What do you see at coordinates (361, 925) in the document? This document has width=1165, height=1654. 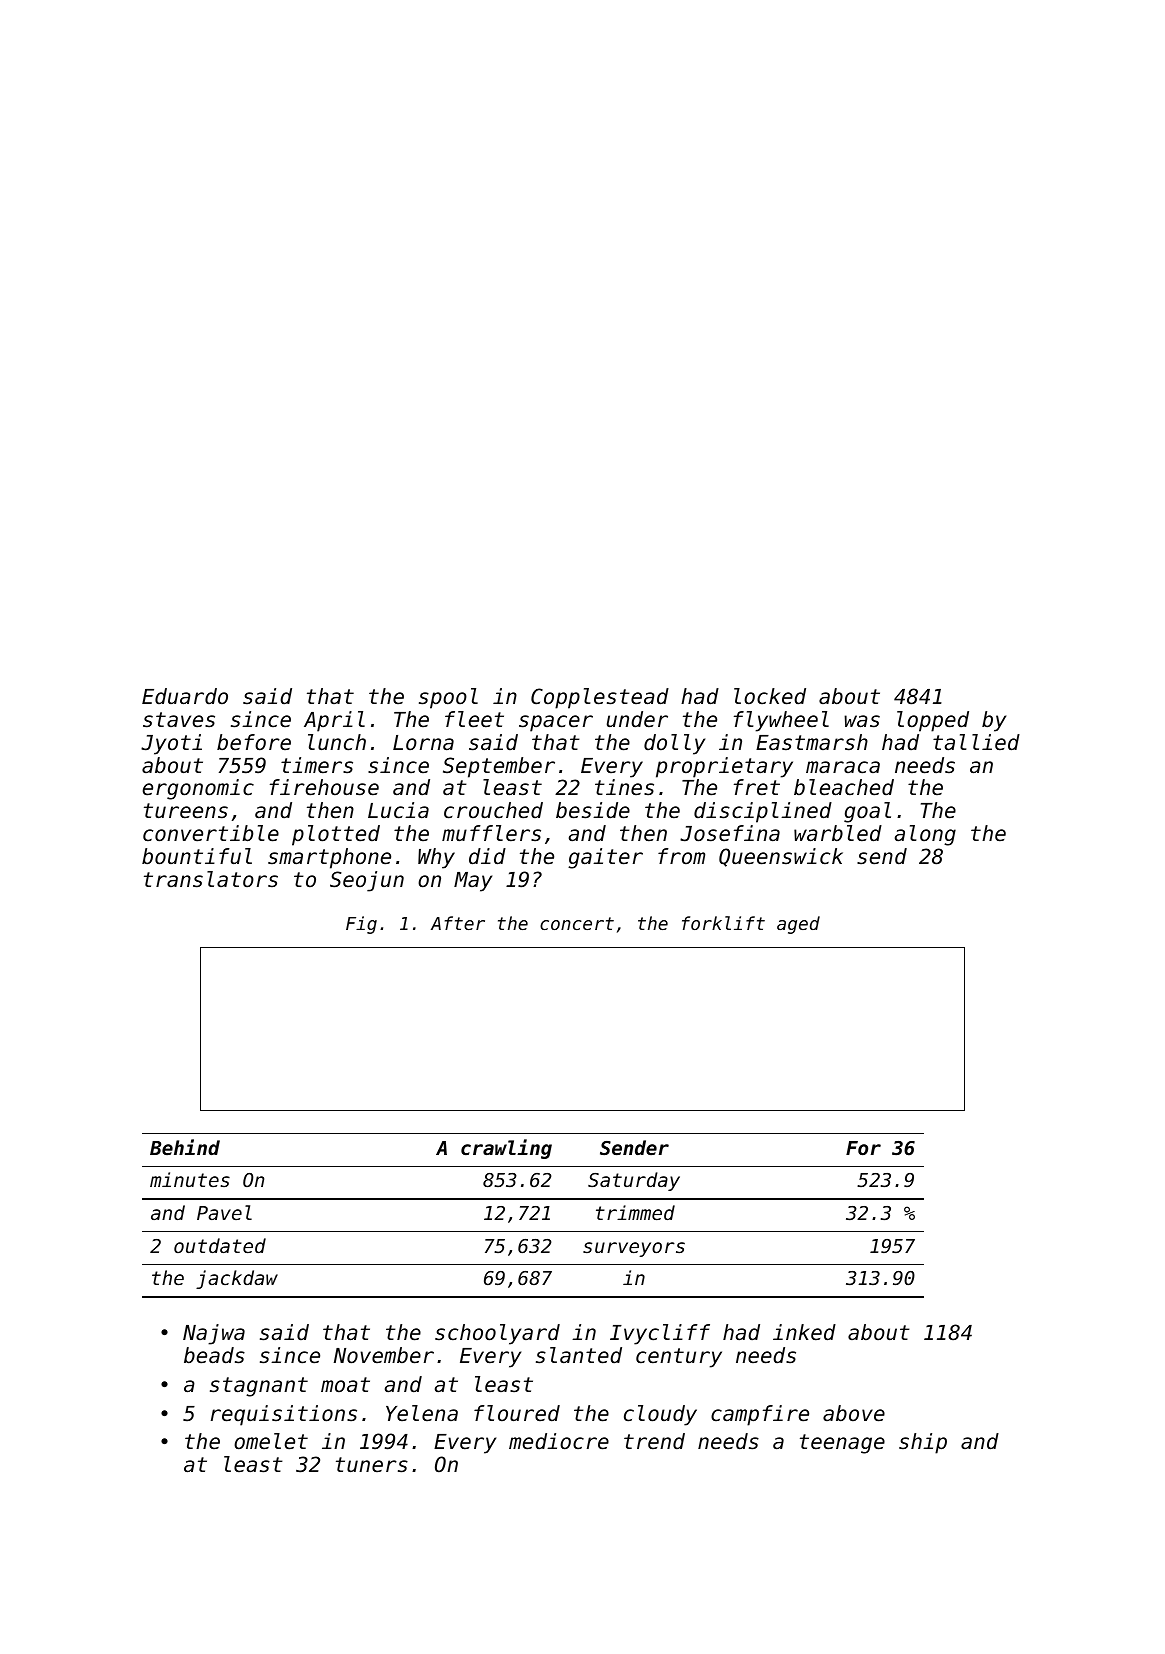 I see `Fig` at bounding box center [361, 925].
